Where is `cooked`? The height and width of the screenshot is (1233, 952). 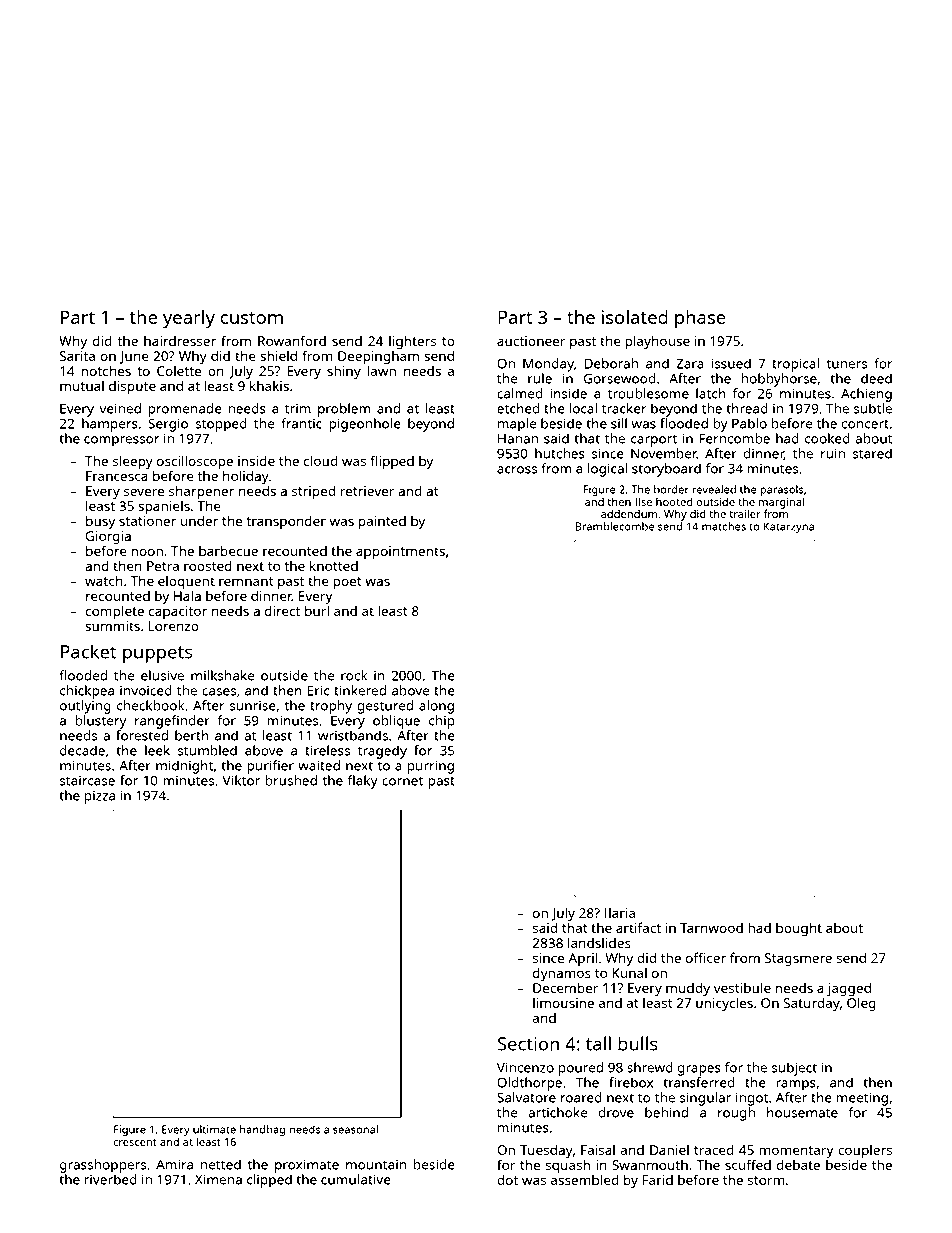 cooked is located at coordinates (827, 438).
